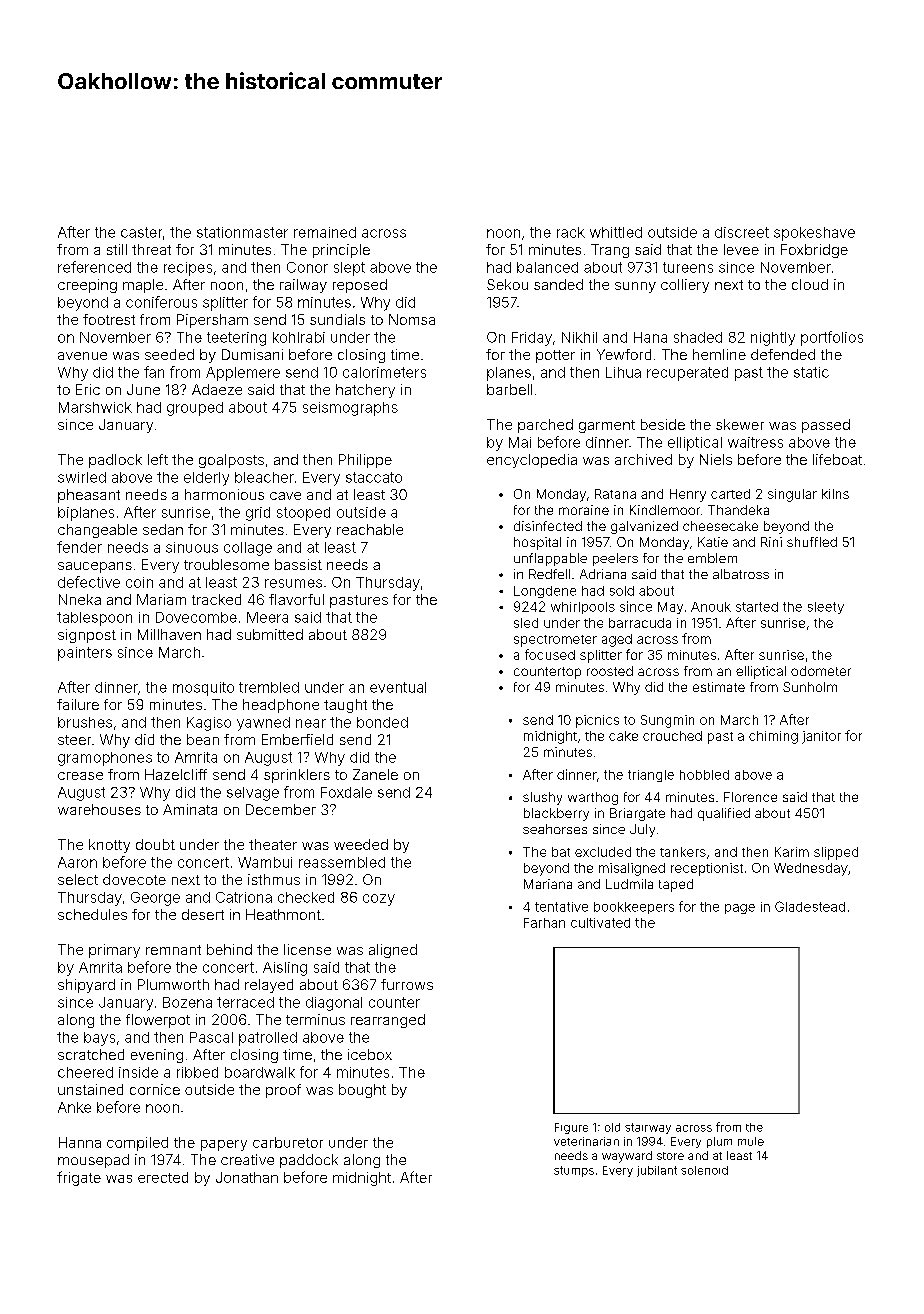 This screenshot has height=1314, width=924. I want to click on Anouk, so click(711, 607).
